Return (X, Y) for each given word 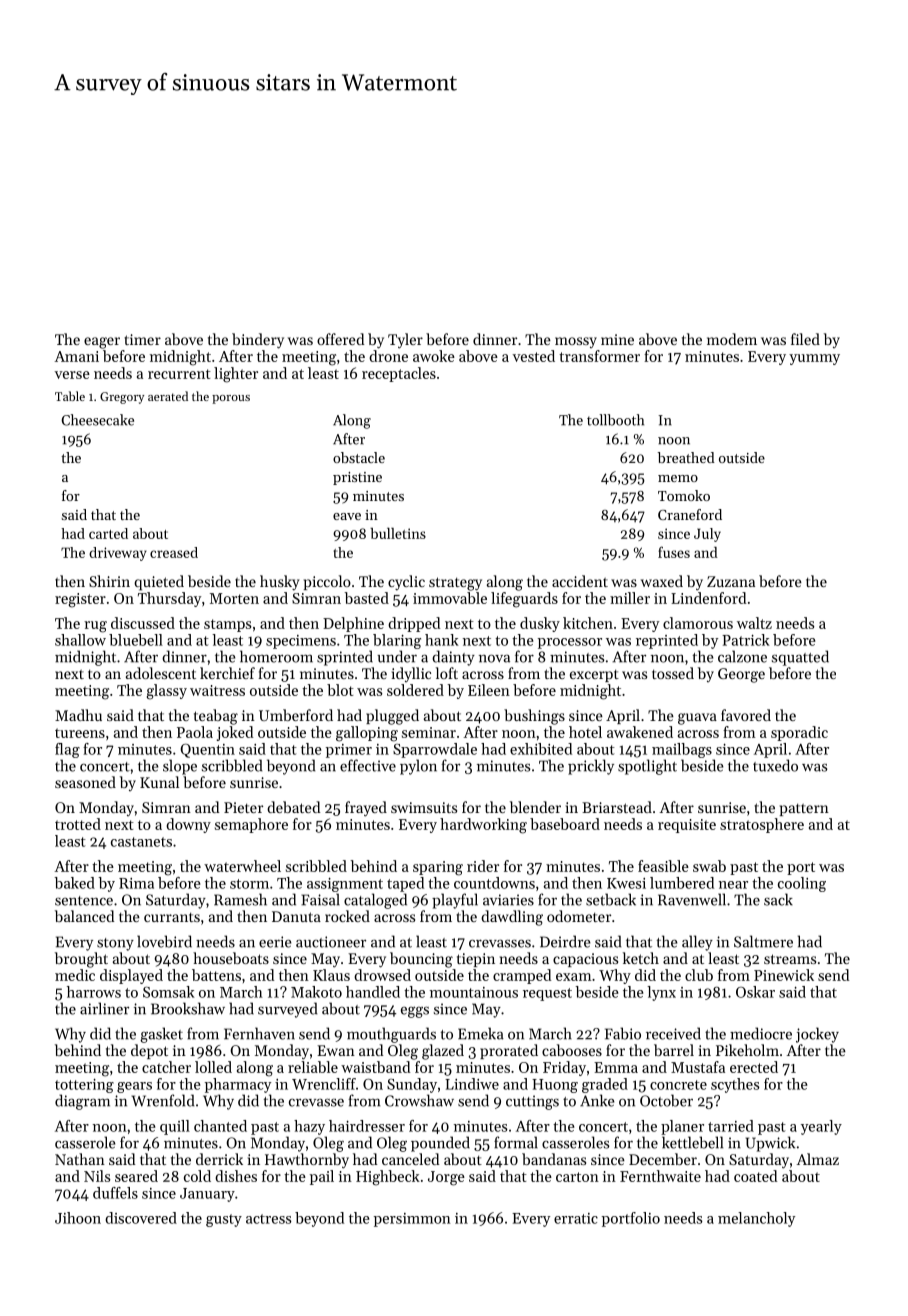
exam (574, 977)
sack (778, 899)
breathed (686, 457)
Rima (136, 883)
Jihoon (78, 1218)
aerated (168, 396)
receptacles (399, 374)
